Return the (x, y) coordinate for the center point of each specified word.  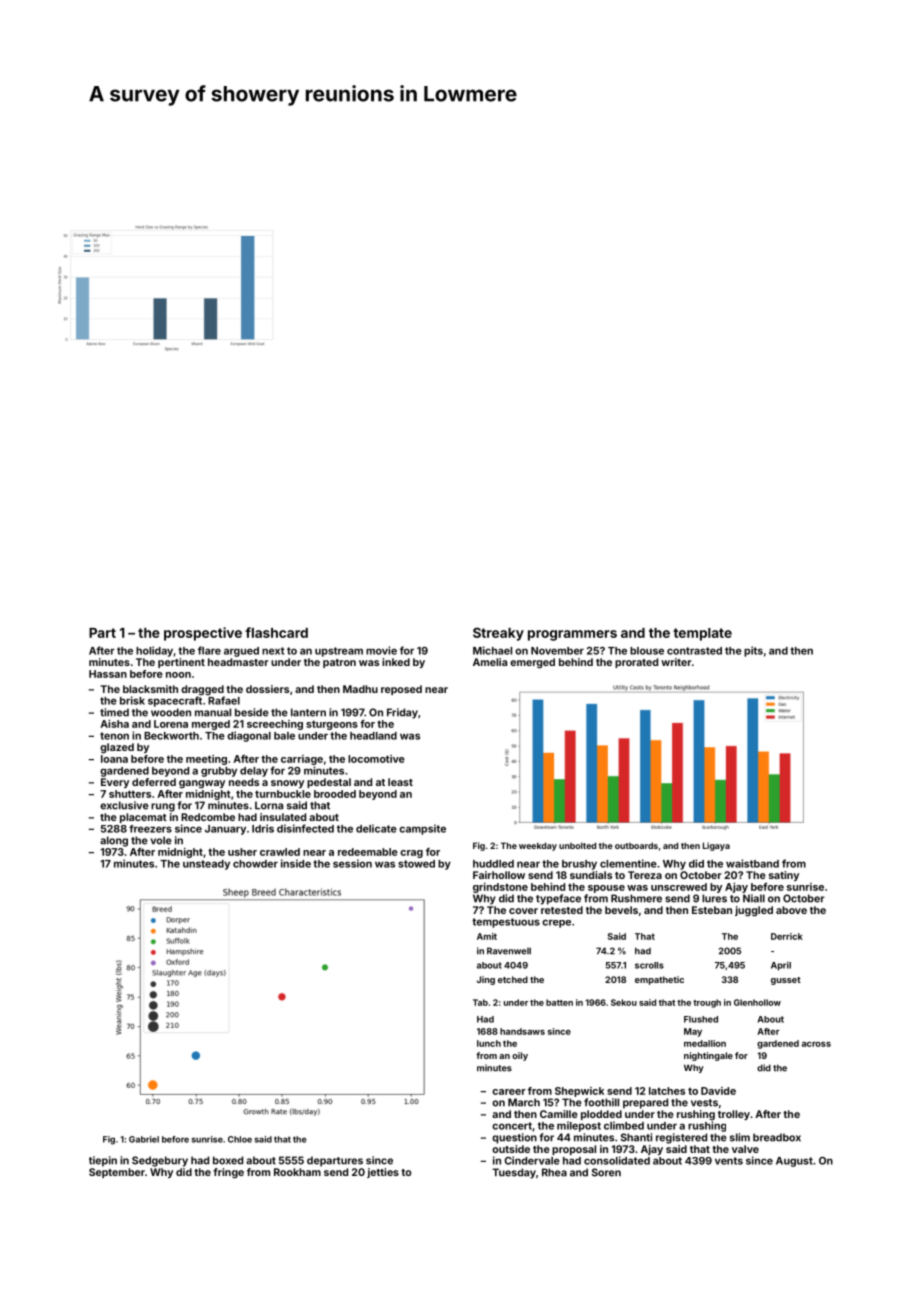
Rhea (554, 1172)
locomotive (376, 759)
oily (520, 1056)
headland (373, 736)
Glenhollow (757, 1002)
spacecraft (175, 701)
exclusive (124, 805)
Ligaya (716, 846)
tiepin (103, 1161)
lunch (489, 1043)
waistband (752, 863)
